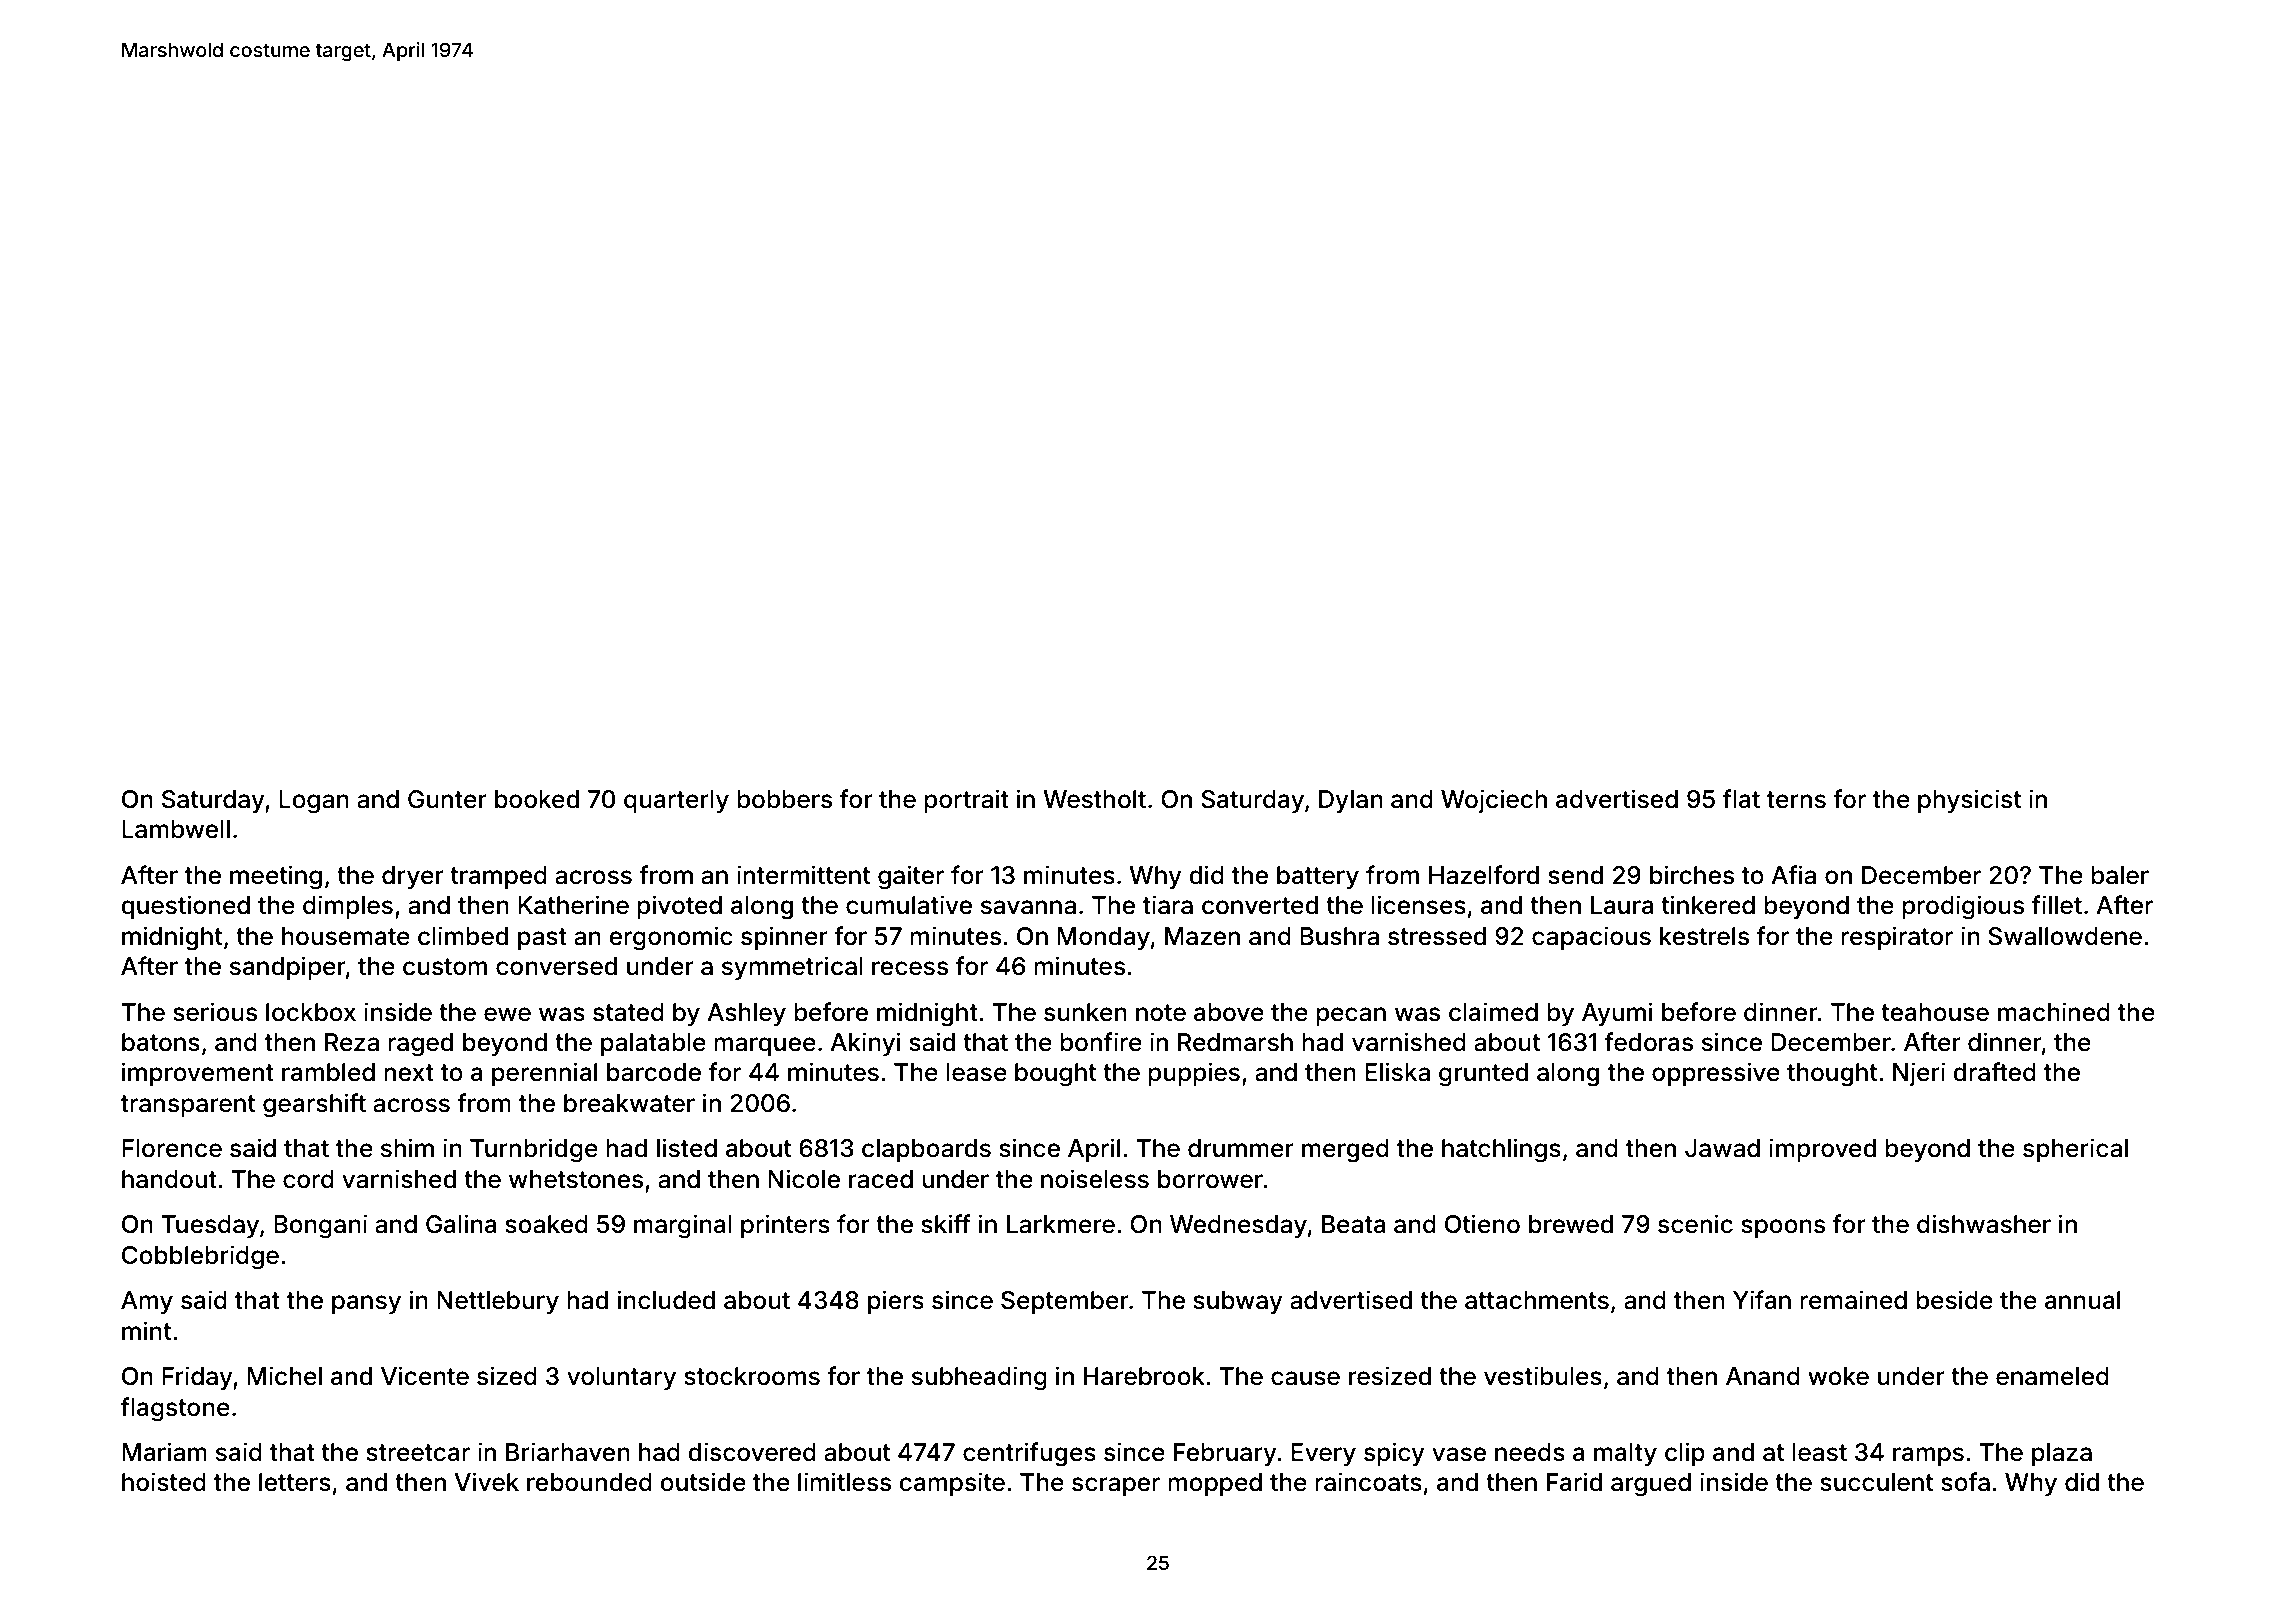  What do you see at coordinates (1651, 1485) in the screenshot?
I see `argued` at bounding box center [1651, 1485].
